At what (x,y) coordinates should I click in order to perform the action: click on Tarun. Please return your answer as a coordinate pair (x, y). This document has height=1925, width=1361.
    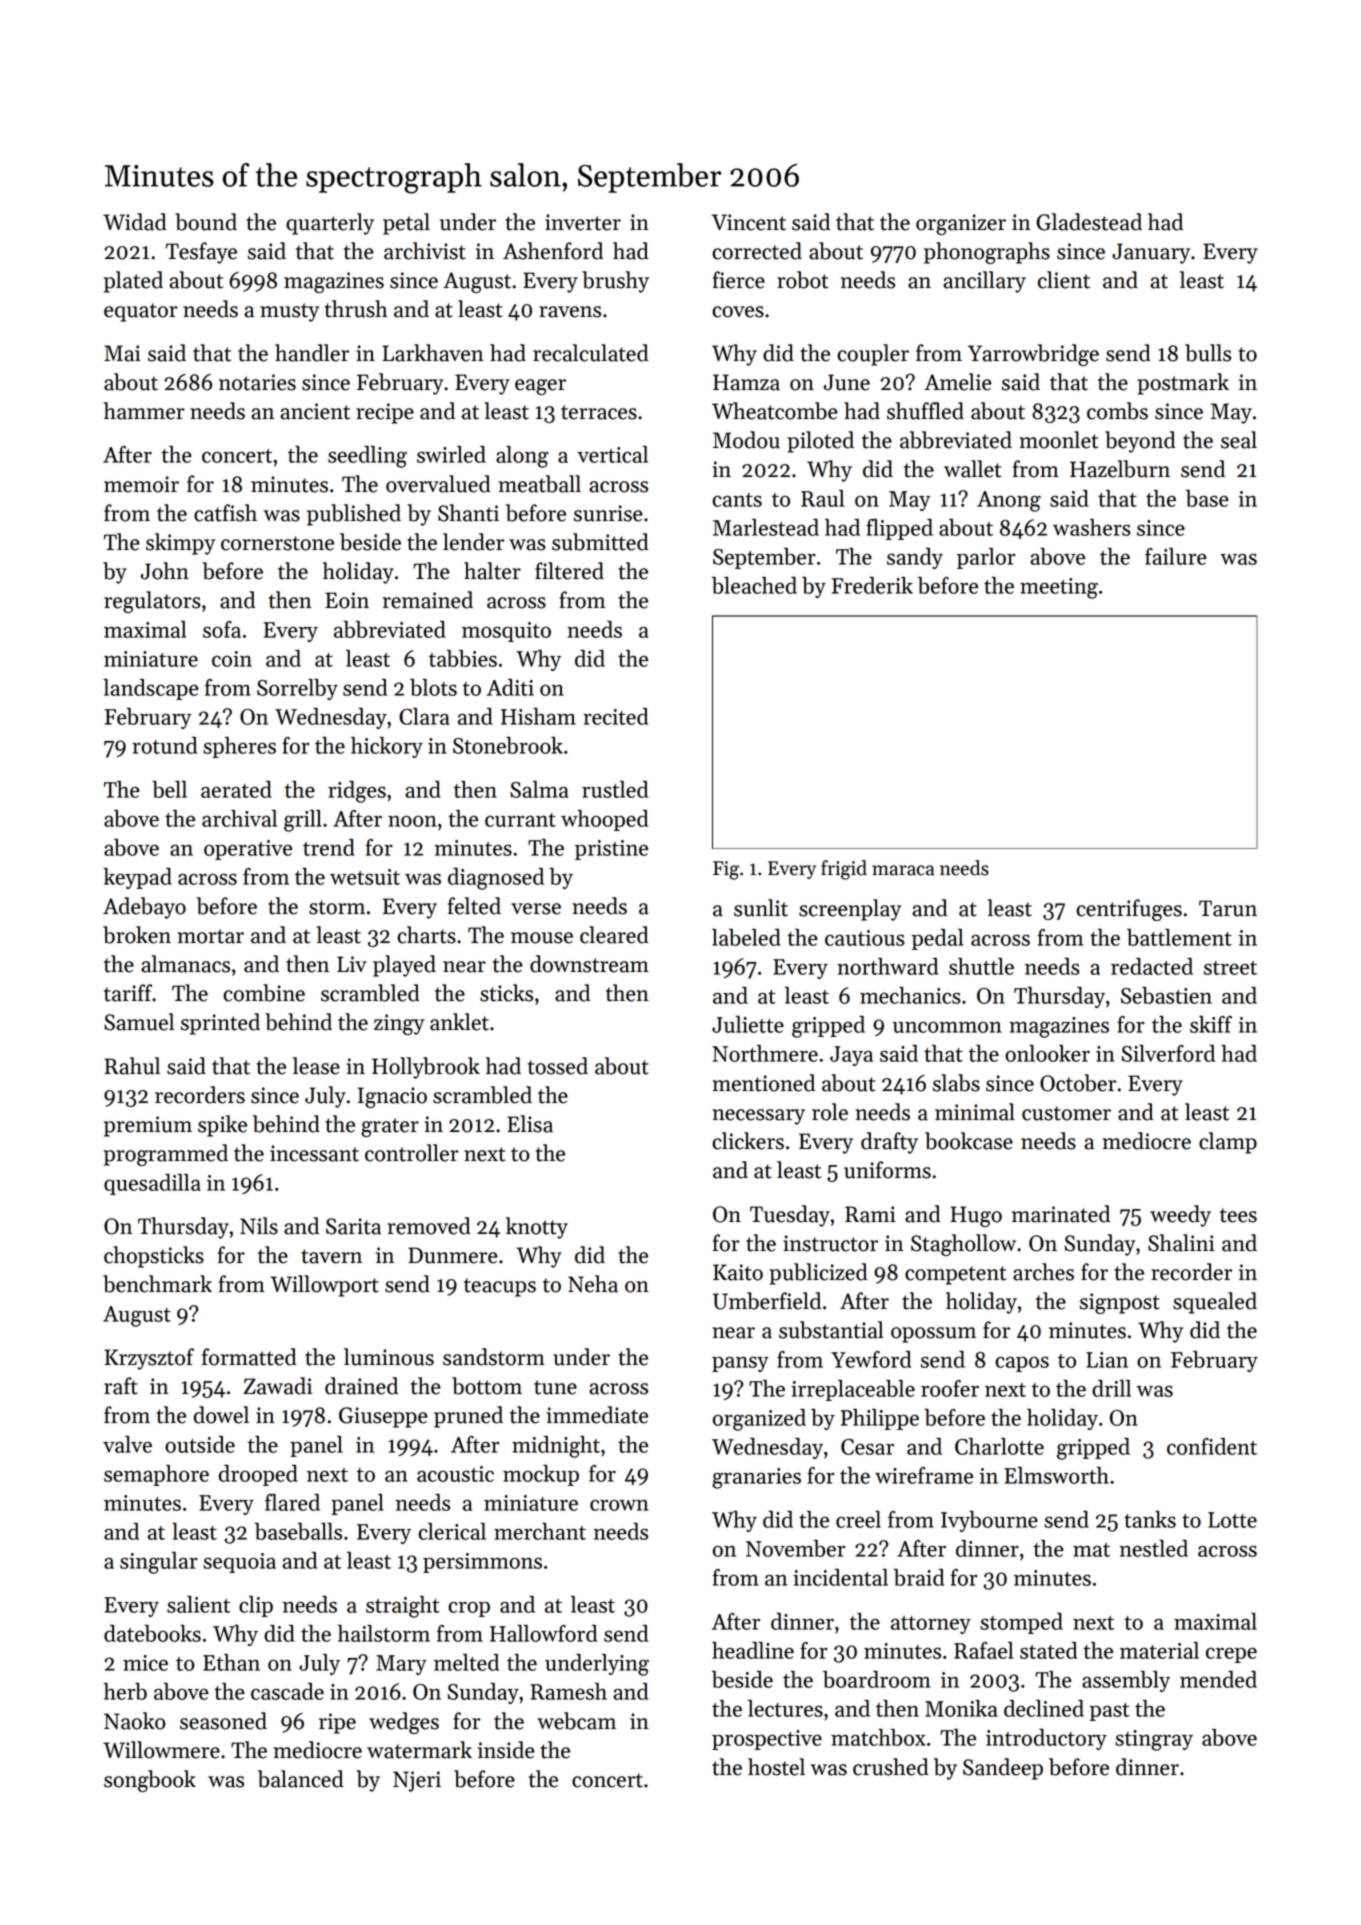
    Looking at the image, I should click on (1228, 908).
